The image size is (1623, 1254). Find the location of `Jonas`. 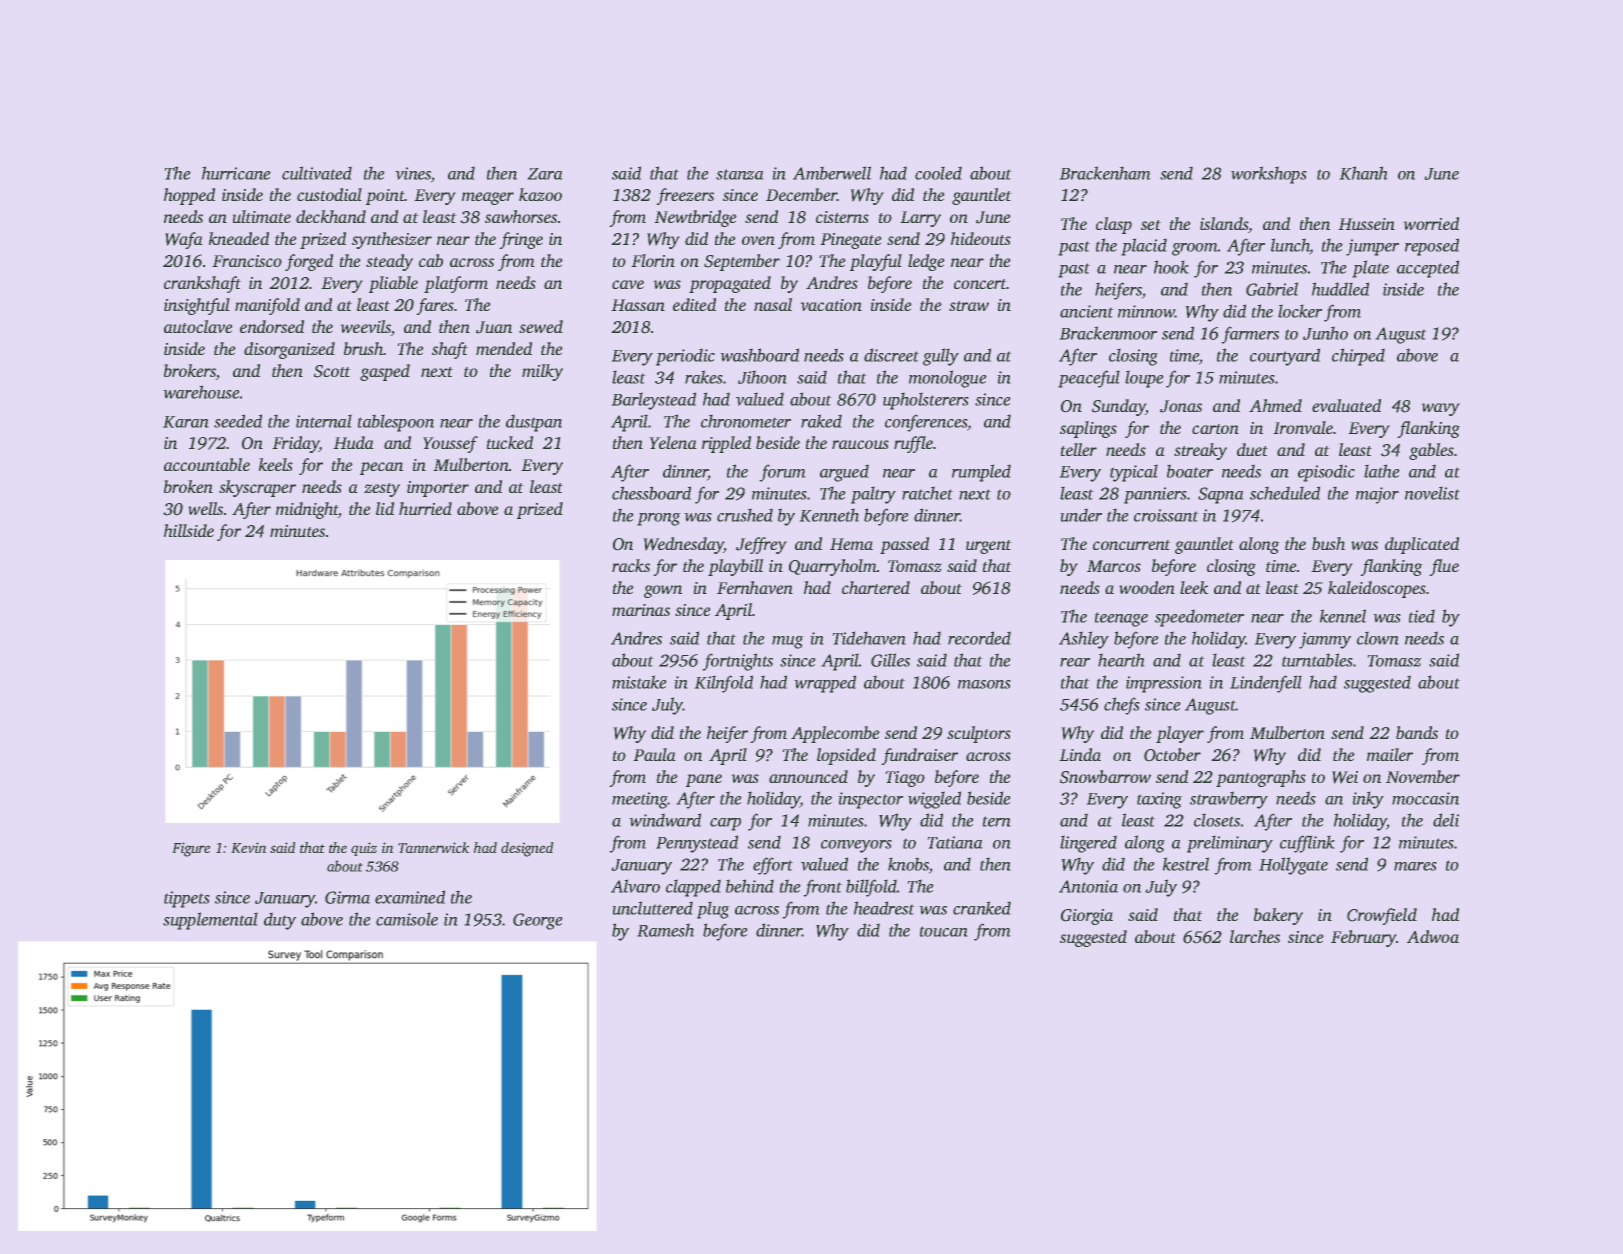

Jonas is located at coordinates (1181, 406).
